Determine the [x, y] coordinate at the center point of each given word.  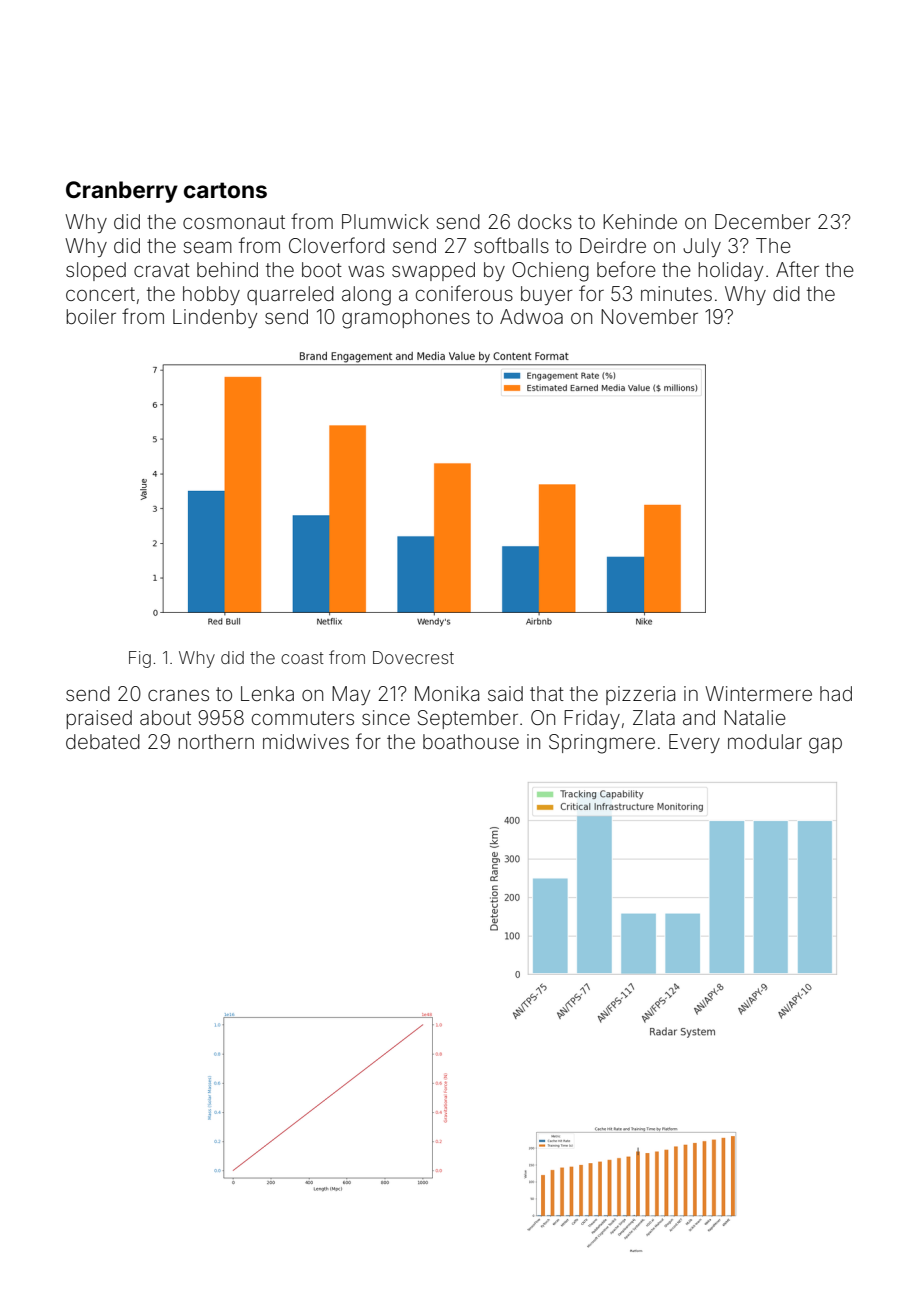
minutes [676, 293]
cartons [225, 190]
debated [103, 741]
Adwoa [531, 316]
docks [545, 221]
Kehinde [640, 221]
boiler [91, 316]
